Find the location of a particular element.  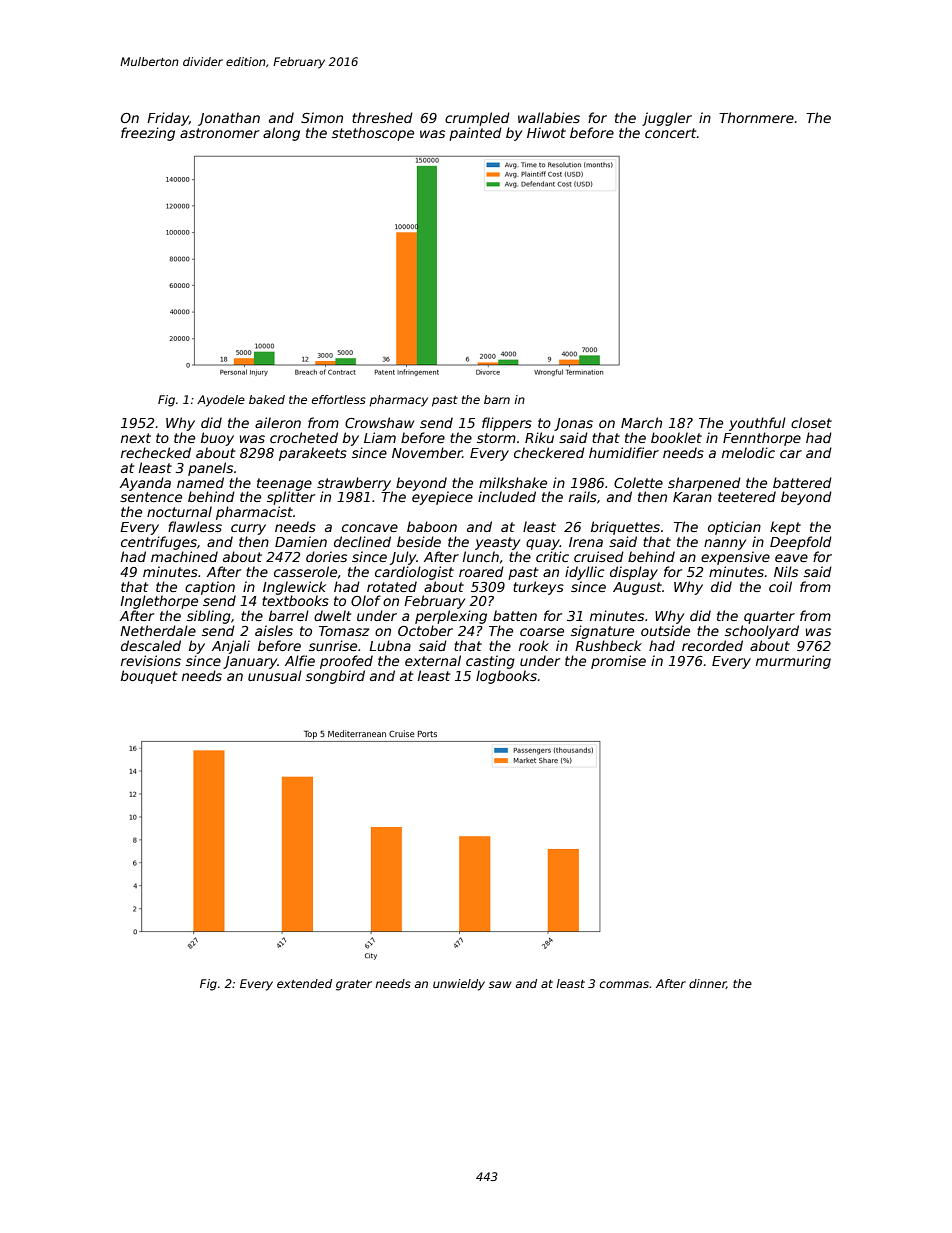

turkeys is located at coordinates (538, 588).
